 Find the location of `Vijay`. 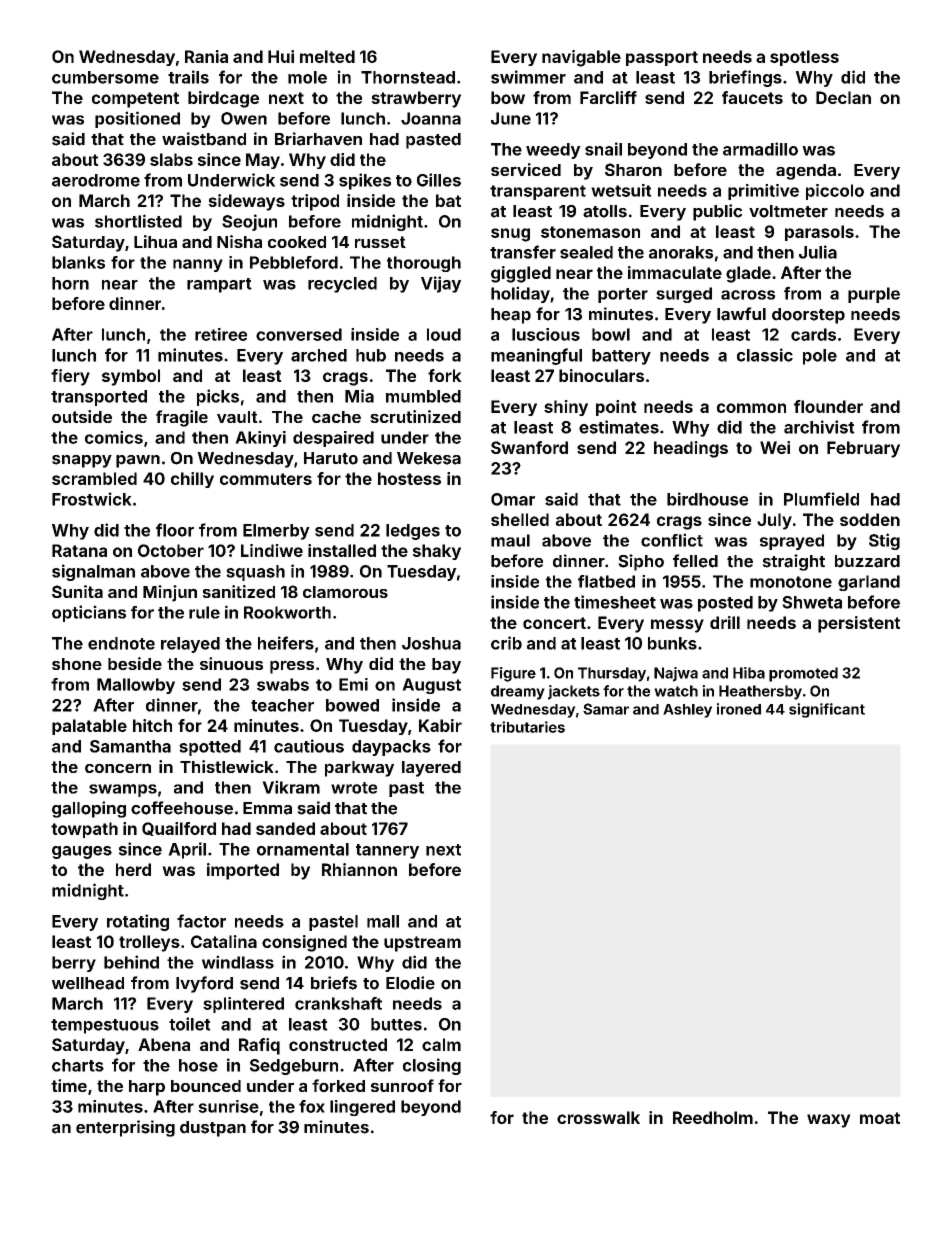

Vijay is located at coordinates (441, 284).
